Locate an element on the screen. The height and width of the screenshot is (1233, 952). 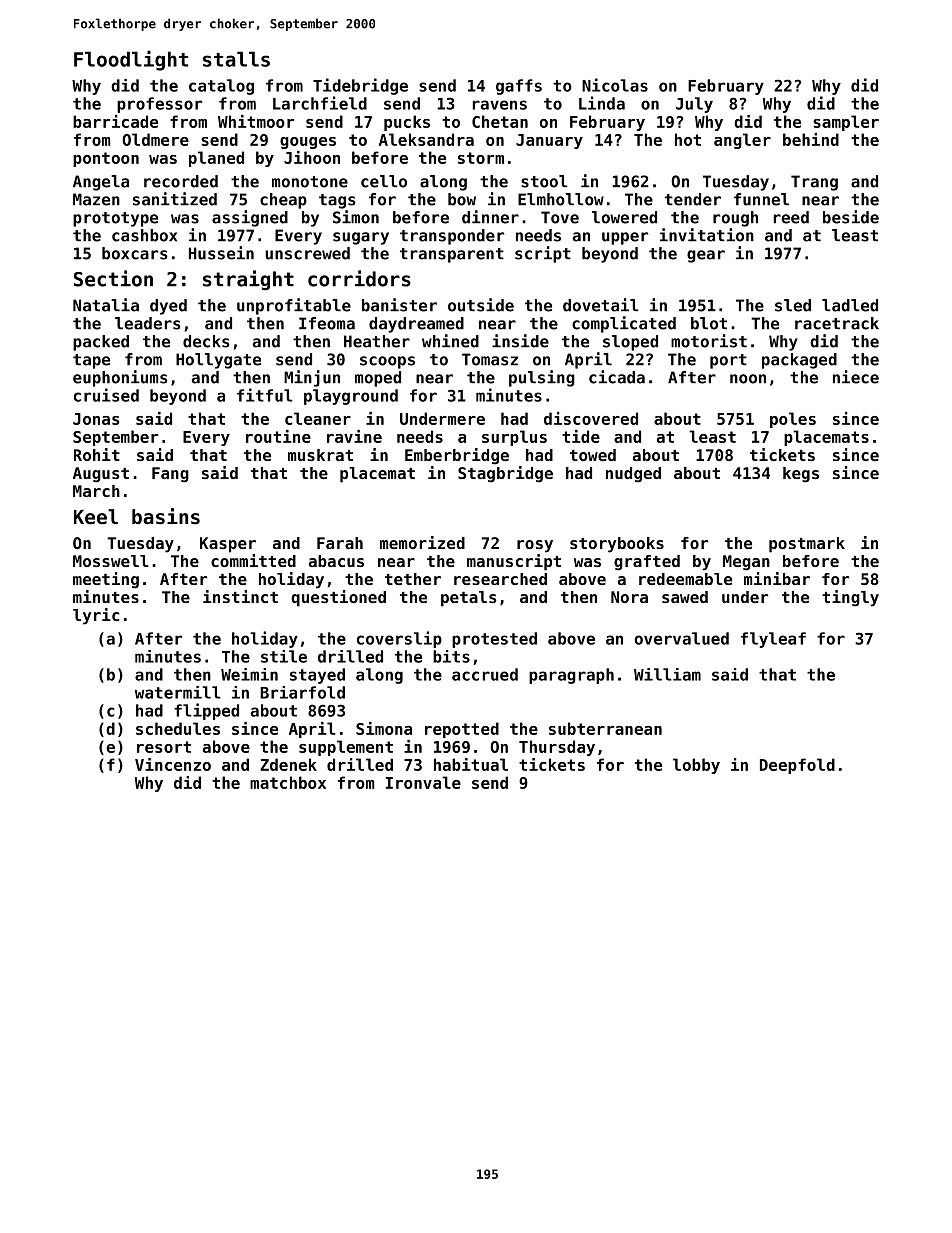
Floodlight is located at coordinates (131, 60).
